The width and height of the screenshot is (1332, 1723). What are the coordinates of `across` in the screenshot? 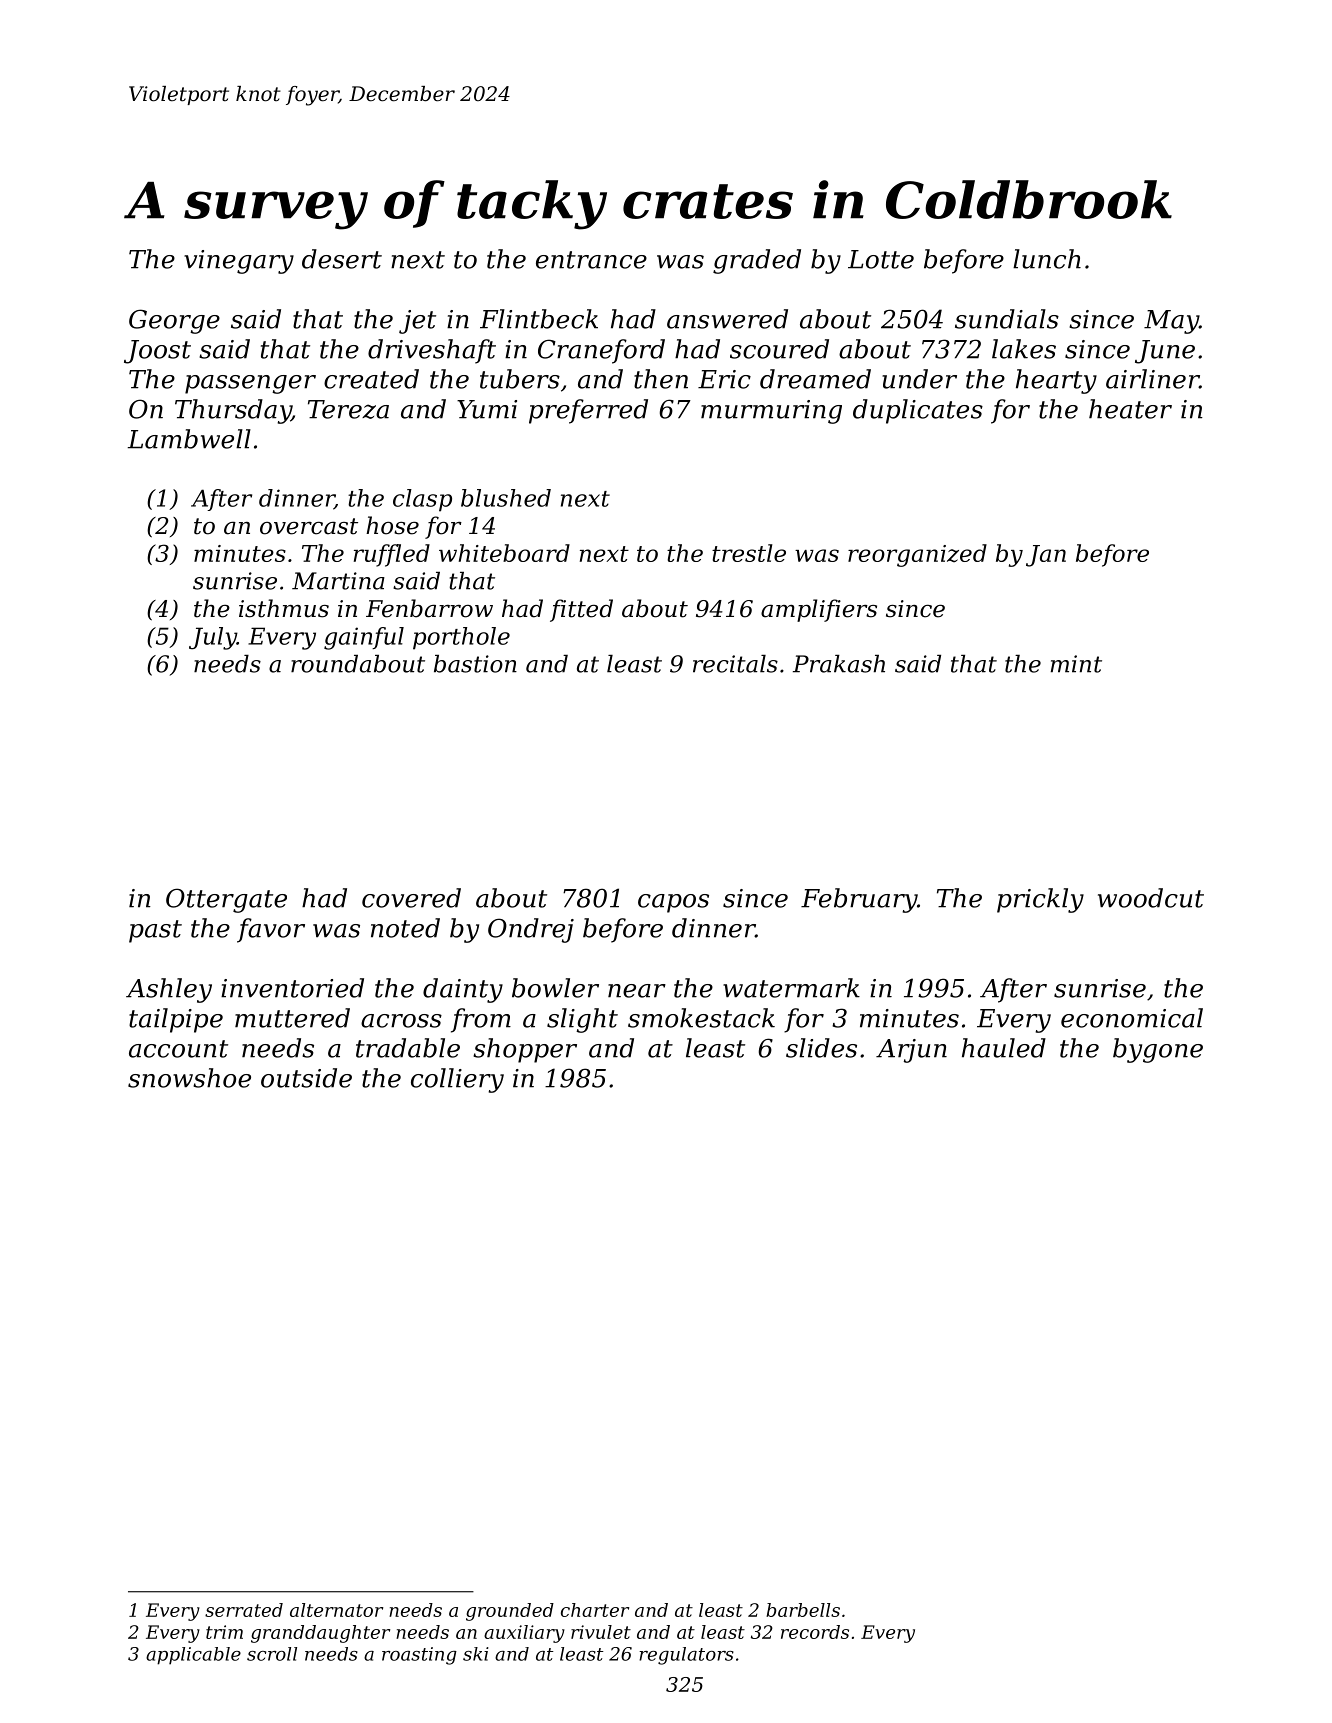 It's located at (401, 1021).
